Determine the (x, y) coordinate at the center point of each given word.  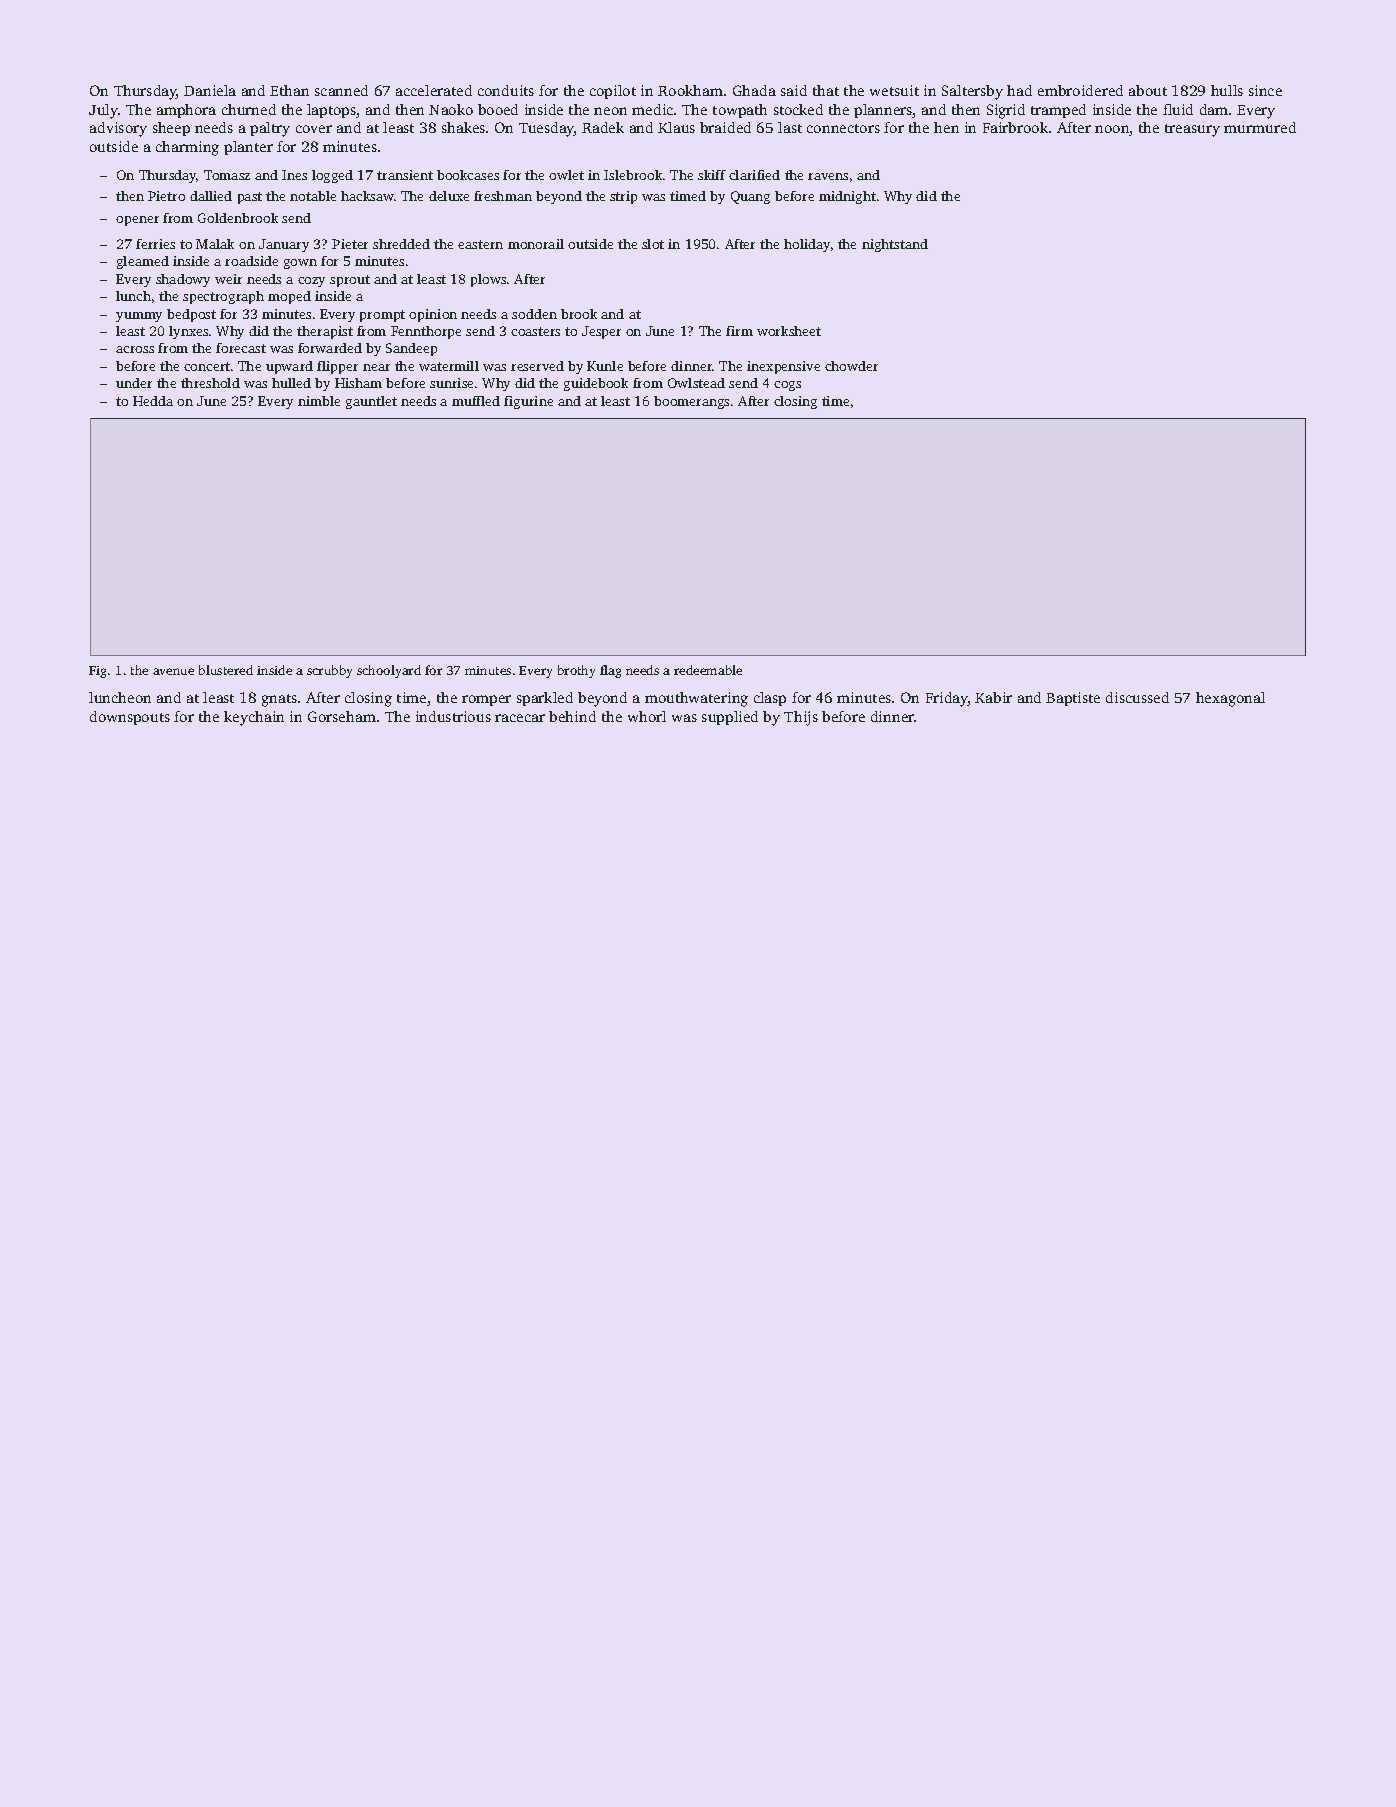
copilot (613, 92)
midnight (847, 197)
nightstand (895, 245)
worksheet (789, 331)
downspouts (130, 718)
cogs (787, 386)
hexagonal (1230, 699)
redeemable (708, 670)
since (1265, 90)
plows (488, 280)
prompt (382, 316)
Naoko (451, 109)
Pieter (350, 244)
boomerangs (691, 402)
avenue (173, 671)
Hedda (153, 401)
